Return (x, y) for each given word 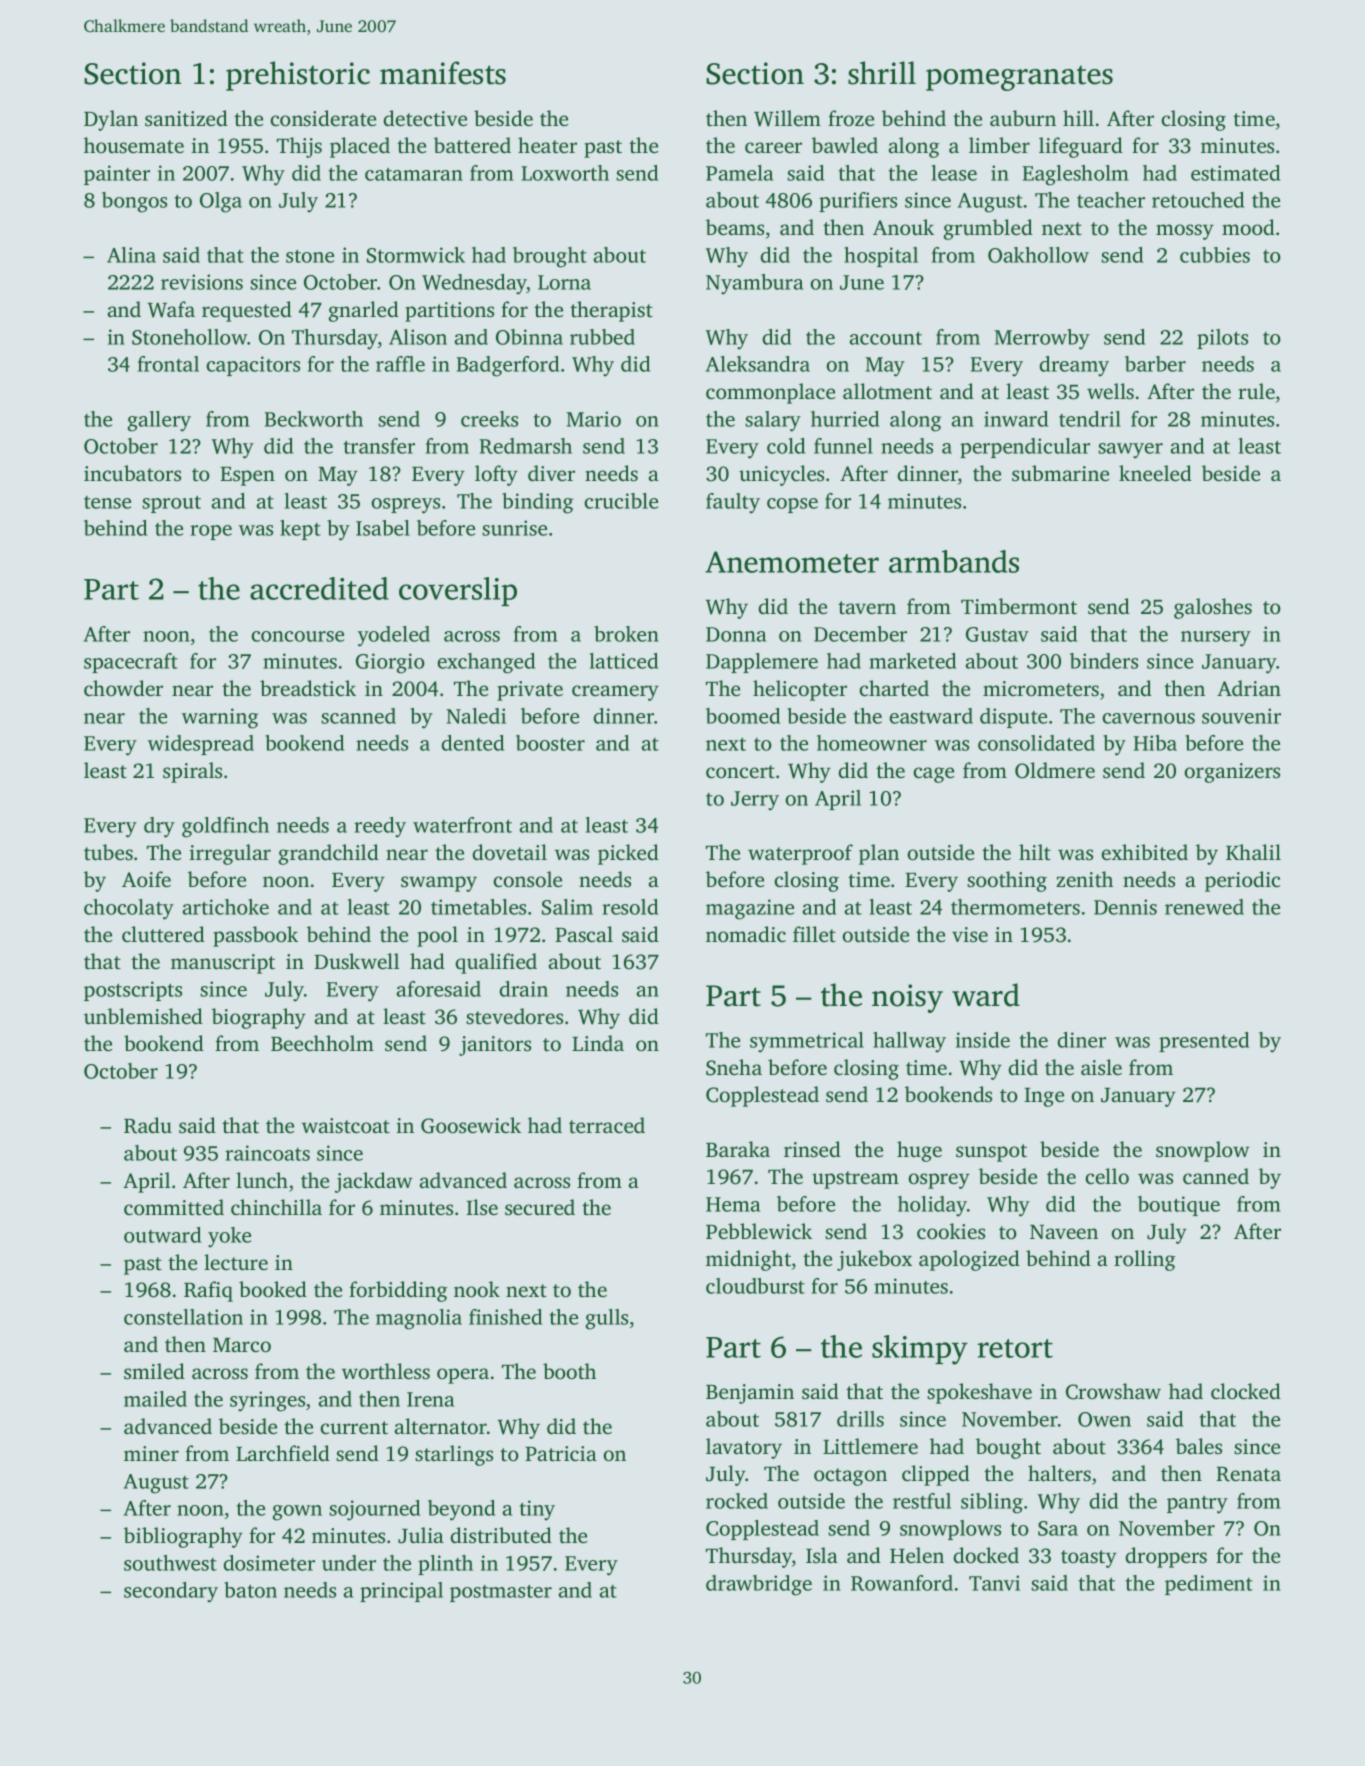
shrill (882, 73)
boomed (743, 716)
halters (1059, 1473)
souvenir (1241, 716)
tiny (537, 1510)
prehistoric (298, 76)
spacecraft (131, 663)
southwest (170, 1563)
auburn (1023, 118)
